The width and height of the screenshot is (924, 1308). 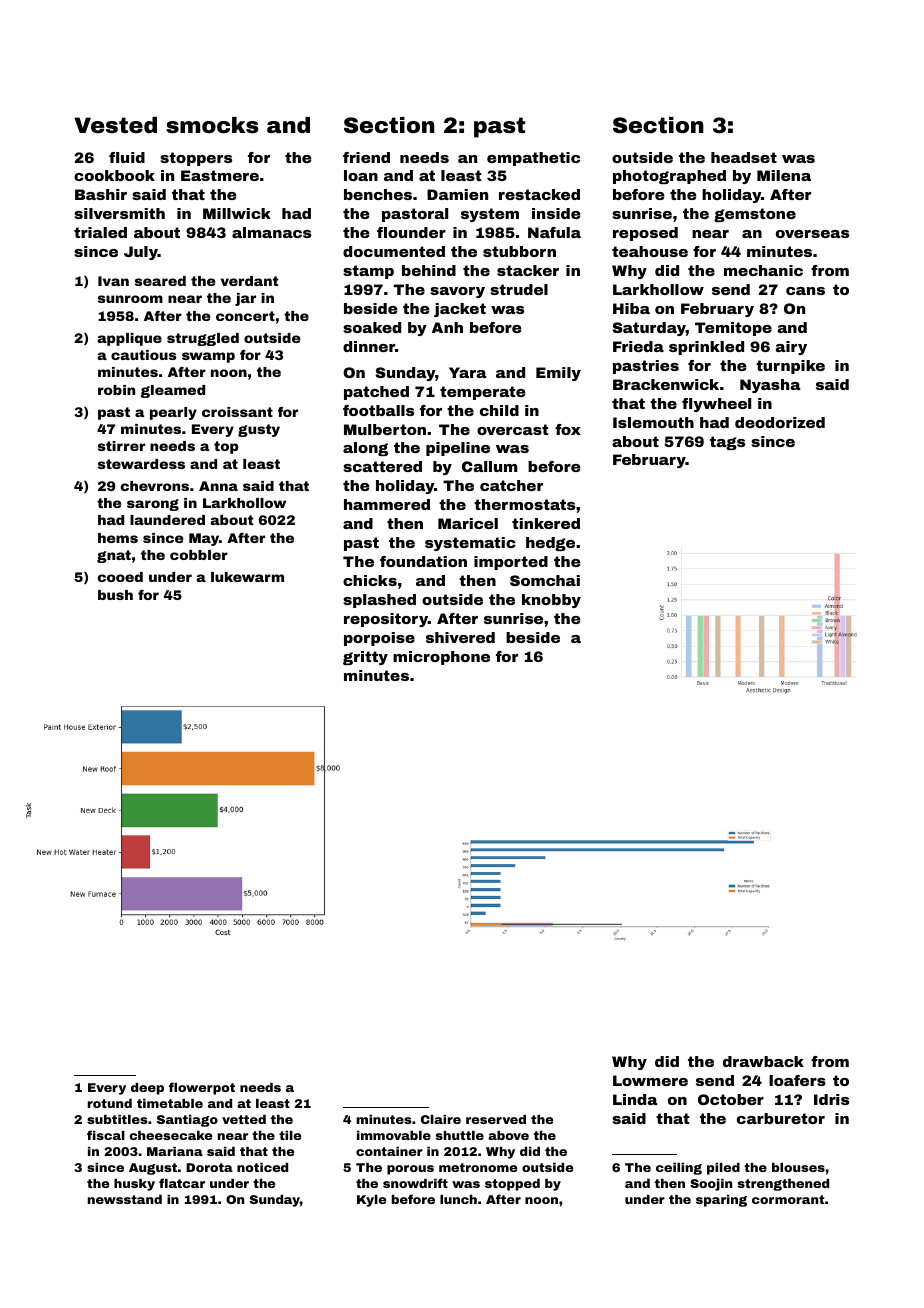 I want to click on applique, so click(x=129, y=339).
